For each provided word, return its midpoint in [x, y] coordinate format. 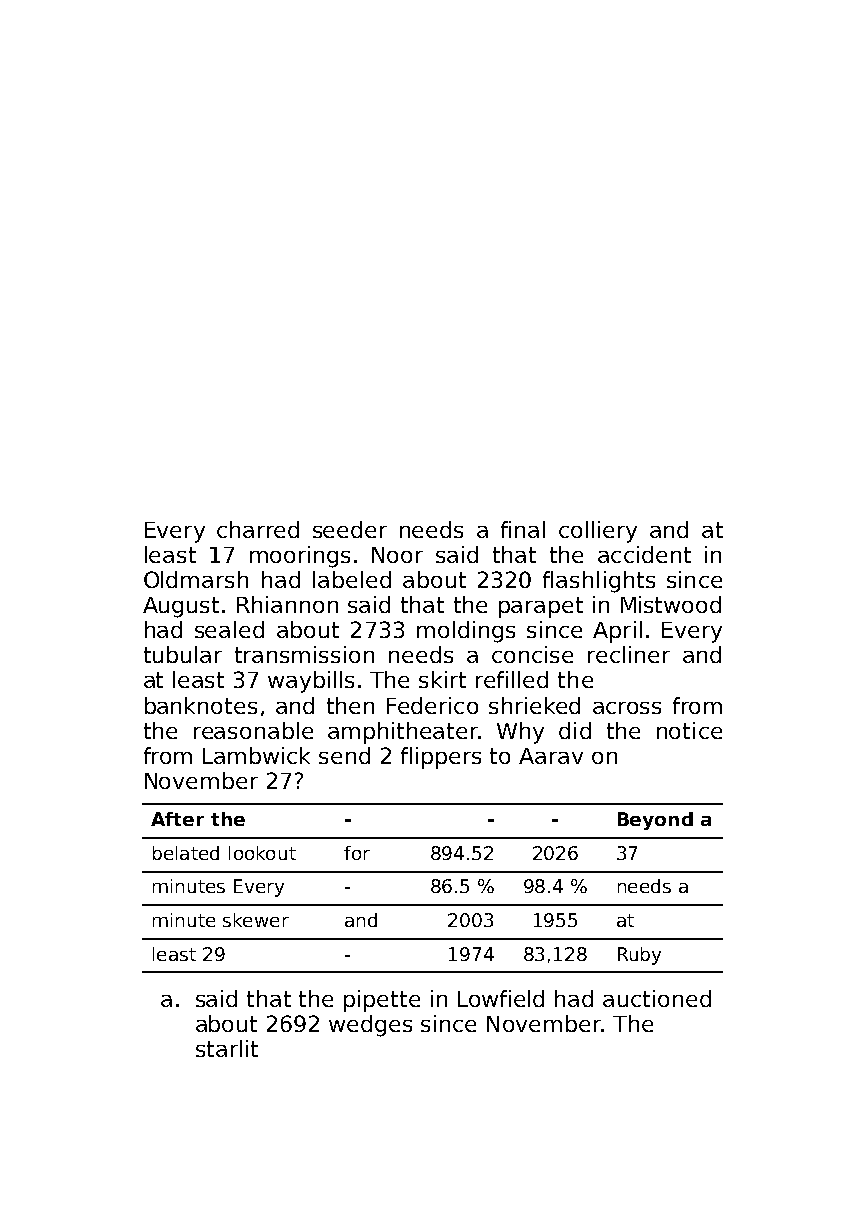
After [177, 819]
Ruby [639, 956]
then [350, 705]
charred [258, 529]
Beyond [655, 821]
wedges [370, 1026]
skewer [256, 920]
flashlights [599, 582]
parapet [541, 607]
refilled [512, 679]
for [357, 853]
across [627, 708]
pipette [382, 1001]
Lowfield [501, 998]
